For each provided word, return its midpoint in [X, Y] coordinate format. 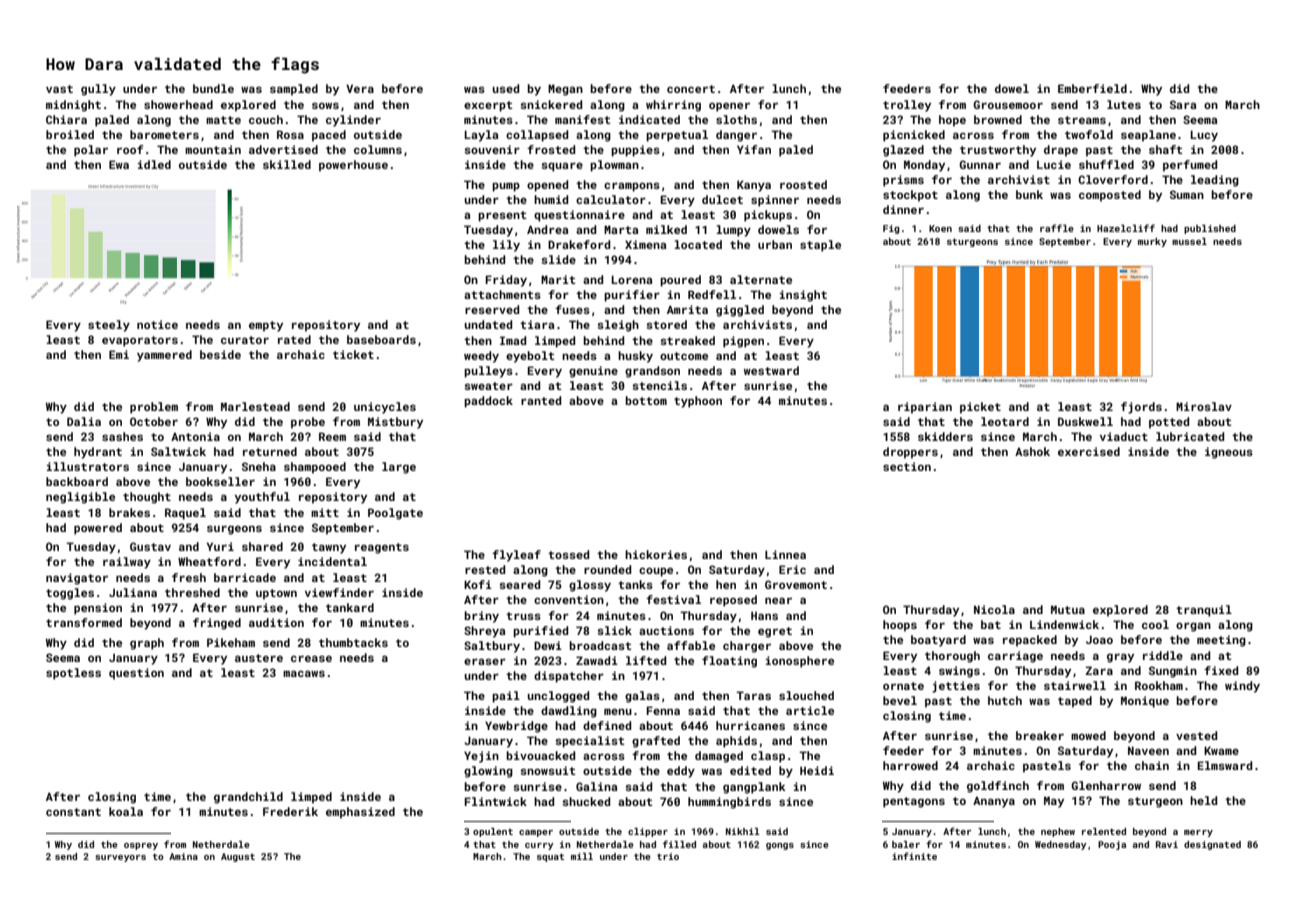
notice [157, 324]
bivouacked [540, 755]
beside [220, 354]
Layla [481, 136]
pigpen [743, 342]
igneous [1229, 453]
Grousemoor [1008, 104]
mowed [1088, 735]
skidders [945, 436]
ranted [541, 400]
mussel [1189, 241]
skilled [287, 164]
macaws [304, 673]
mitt [325, 512]
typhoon [698, 402]
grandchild [248, 798]
